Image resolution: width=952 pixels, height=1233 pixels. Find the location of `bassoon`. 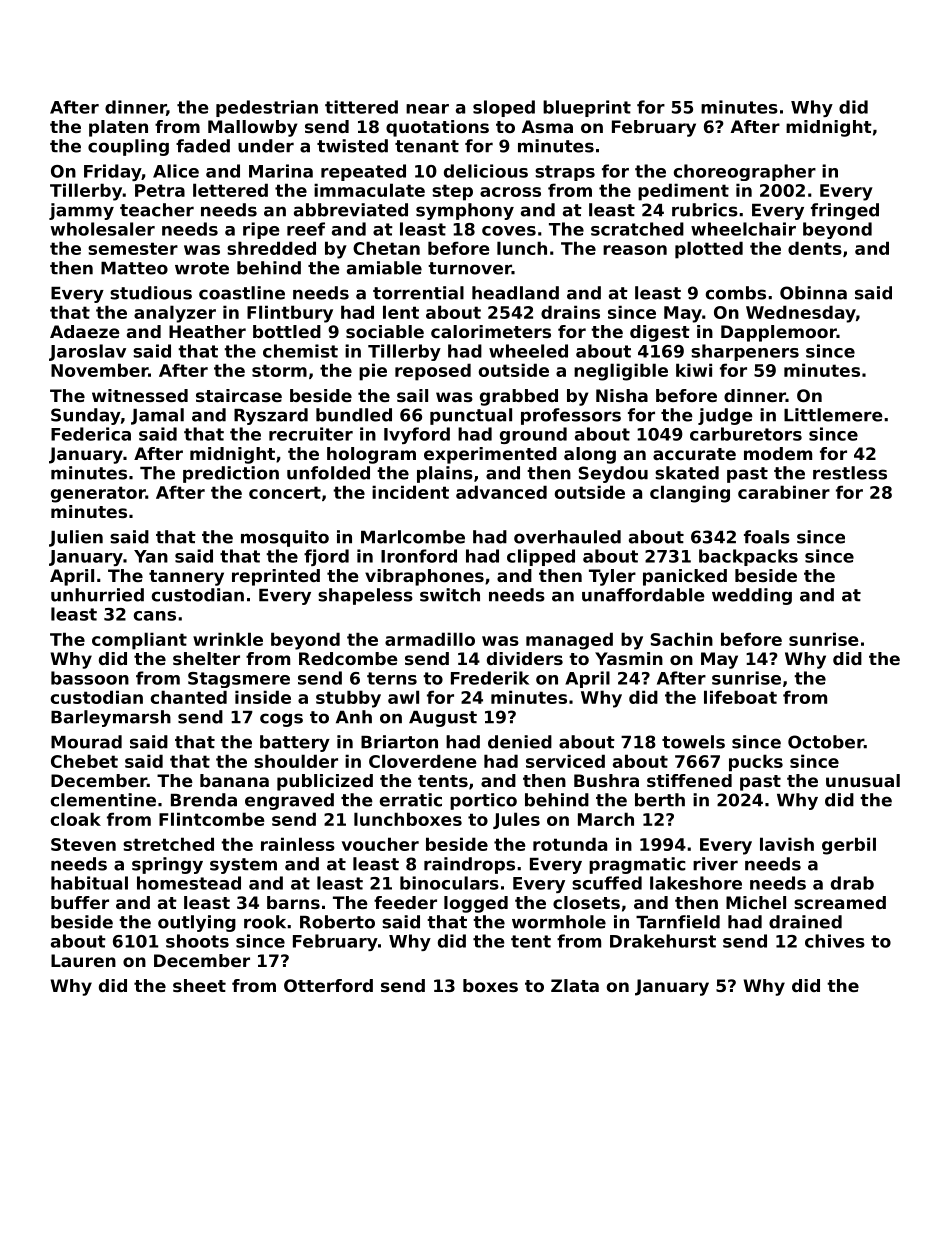

bassoon is located at coordinates (90, 678).
